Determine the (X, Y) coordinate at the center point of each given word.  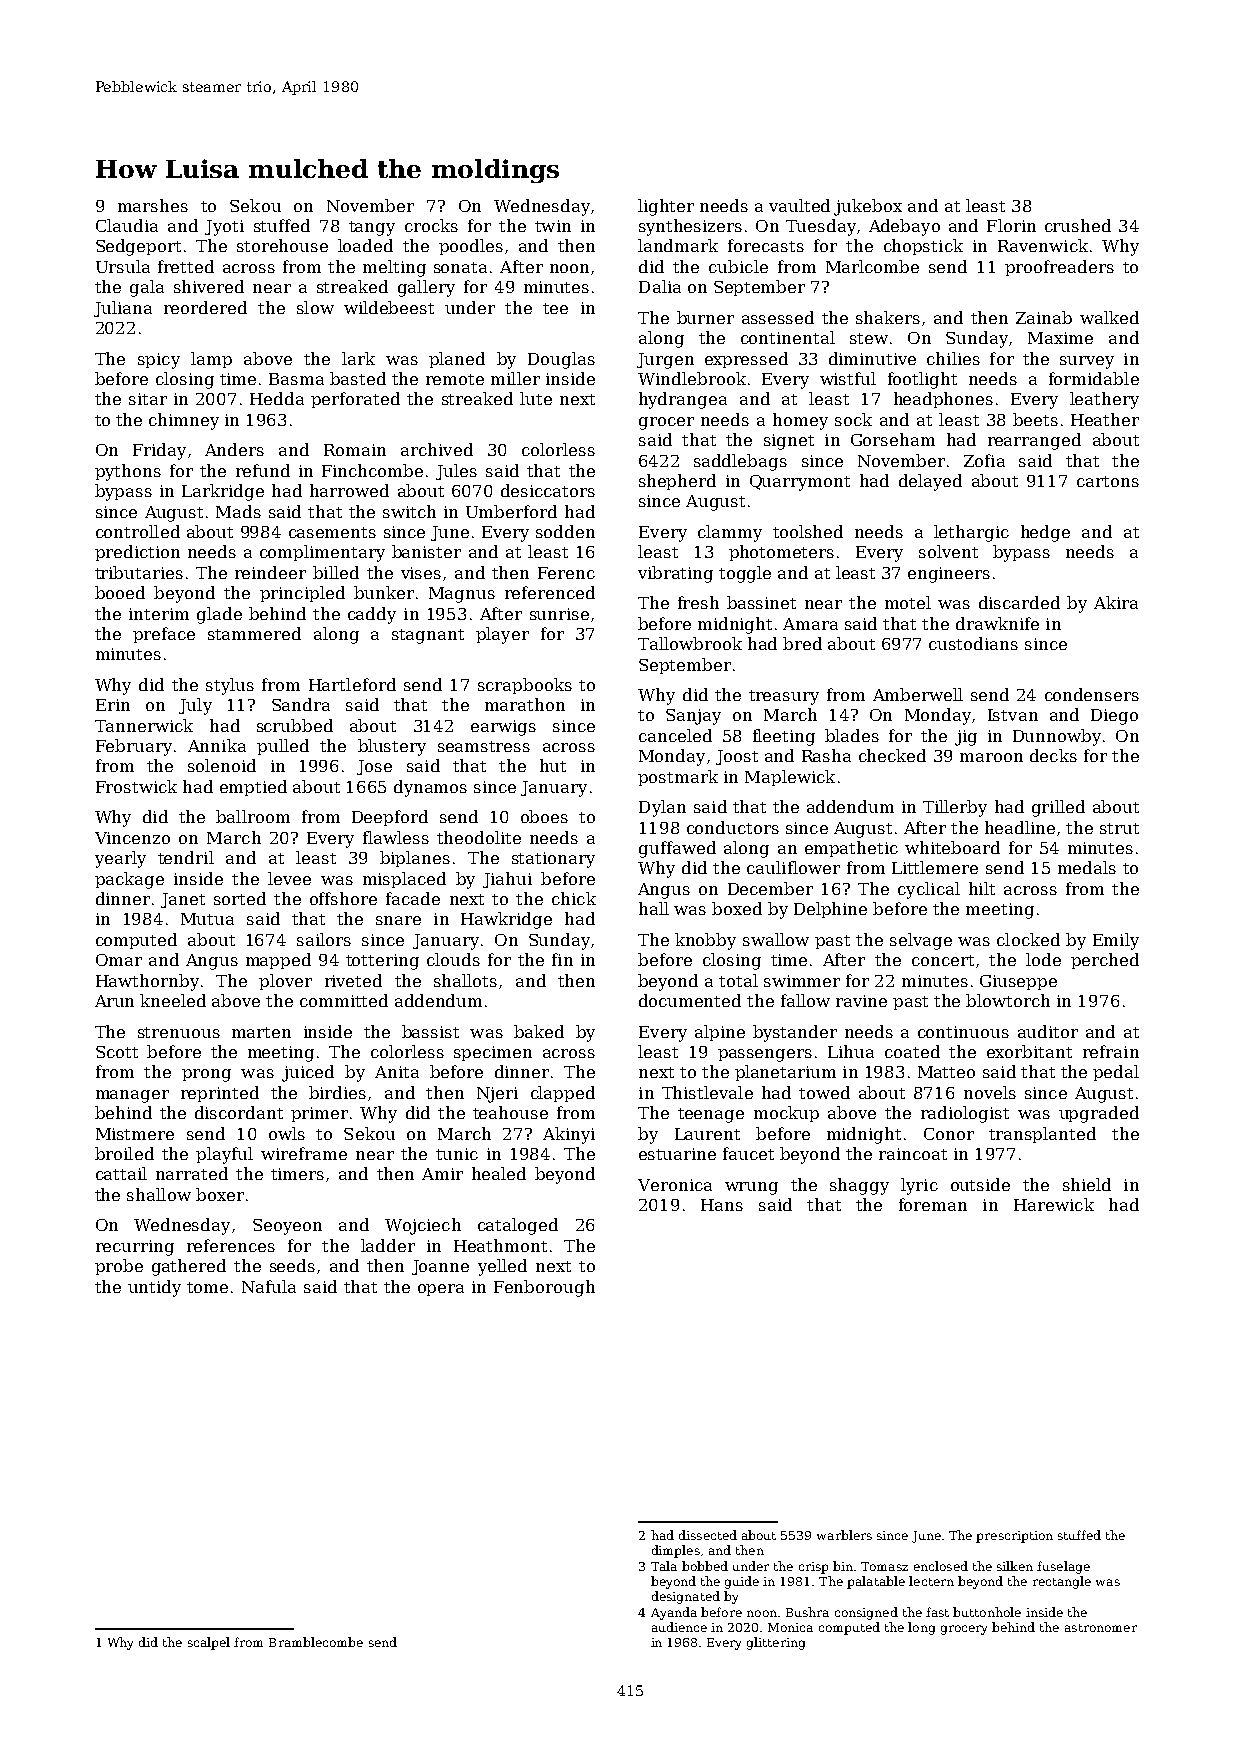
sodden (565, 531)
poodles (471, 247)
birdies (337, 1092)
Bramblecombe (316, 1642)
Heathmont (500, 1245)
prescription (1014, 1537)
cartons (1108, 481)
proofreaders (1059, 268)
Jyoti (224, 228)
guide (742, 1582)
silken (1015, 1566)
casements (332, 532)
